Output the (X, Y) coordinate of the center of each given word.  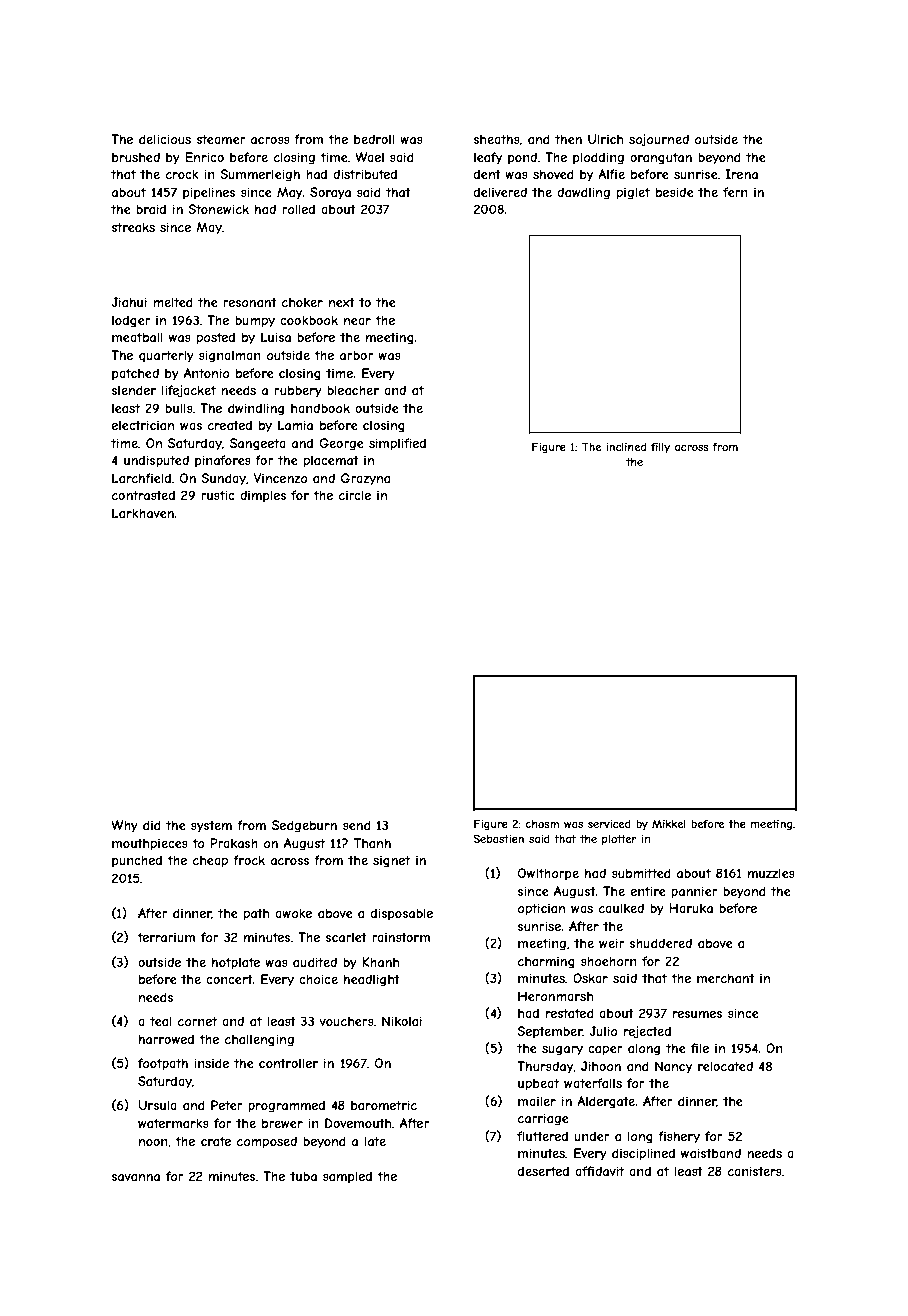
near (357, 321)
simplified (397, 444)
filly (660, 447)
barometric (384, 1105)
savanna (135, 1177)
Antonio (207, 373)
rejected (647, 1032)
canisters (755, 1171)
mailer (537, 1101)
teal (161, 1021)
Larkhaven (143, 513)
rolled (298, 209)
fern (735, 192)
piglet (633, 193)
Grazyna (365, 479)
